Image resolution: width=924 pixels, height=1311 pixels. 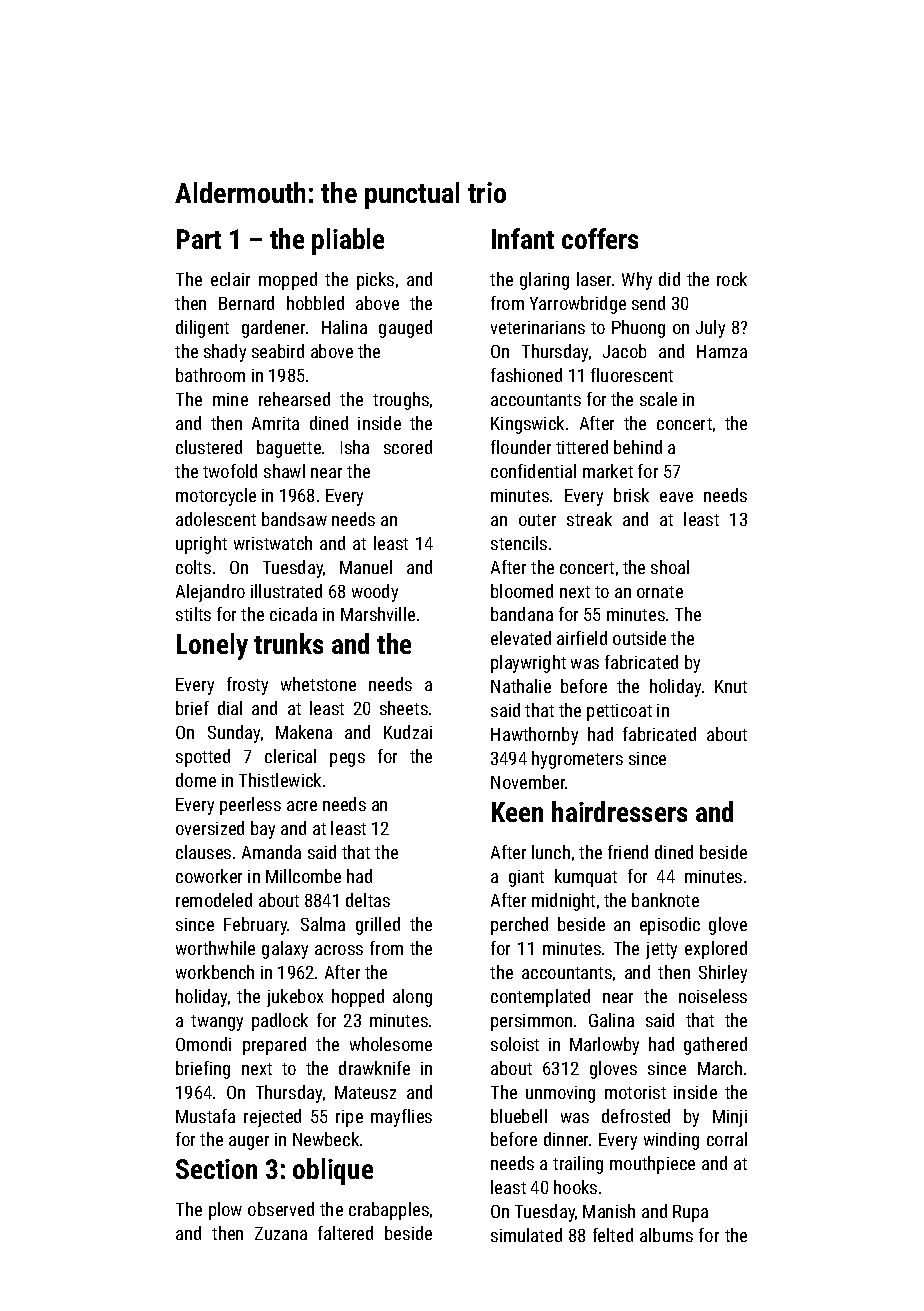 I want to click on Manuel, so click(x=366, y=567).
